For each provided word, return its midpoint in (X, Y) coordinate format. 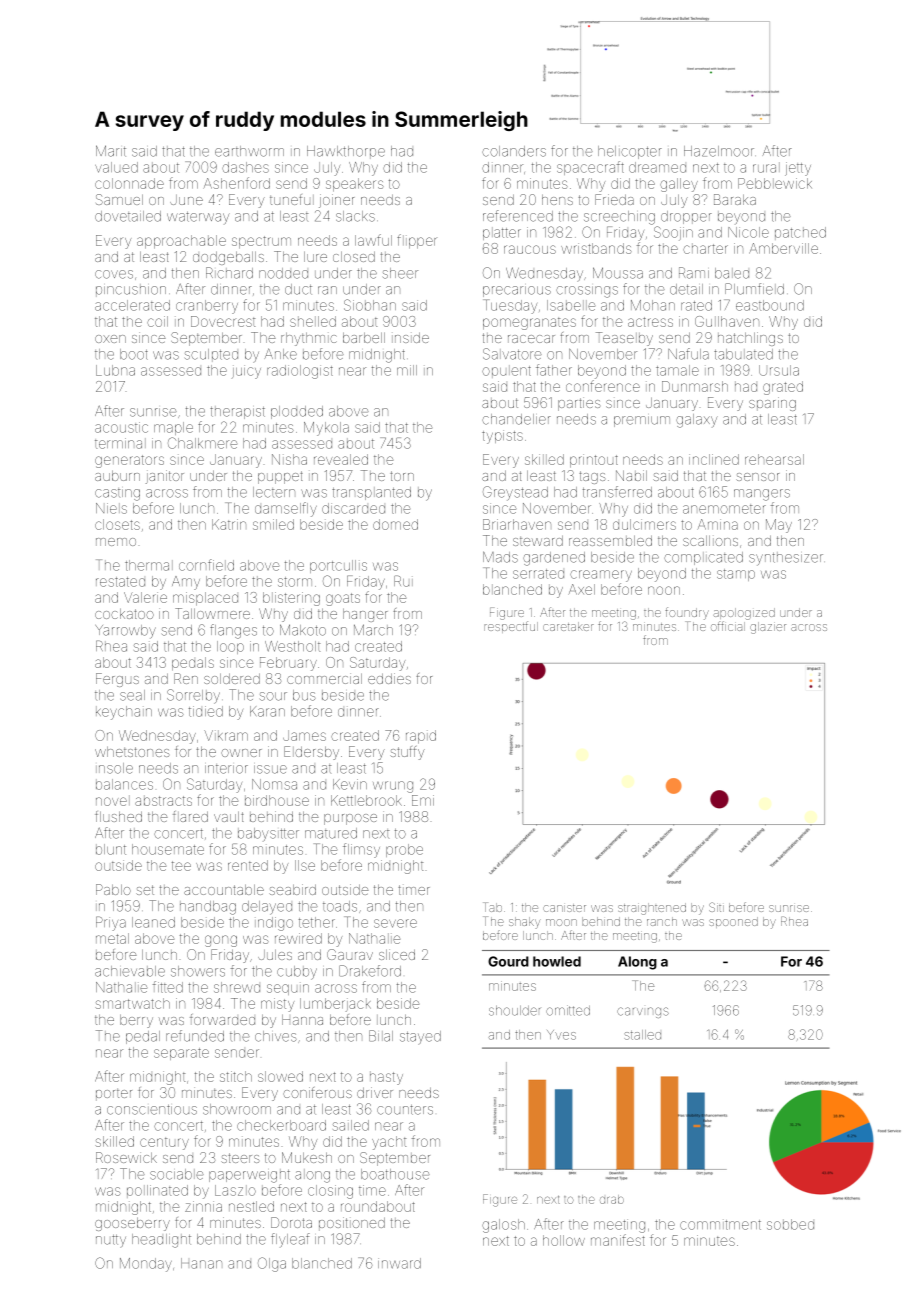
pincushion (131, 290)
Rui (403, 581)
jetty (798, 169)
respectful (511, 627)
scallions (710, 541)
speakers (355, 185)
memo (116, 542)
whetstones (132, 752)
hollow (564, 1240)
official (728, 626)
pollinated (157, 1191)
